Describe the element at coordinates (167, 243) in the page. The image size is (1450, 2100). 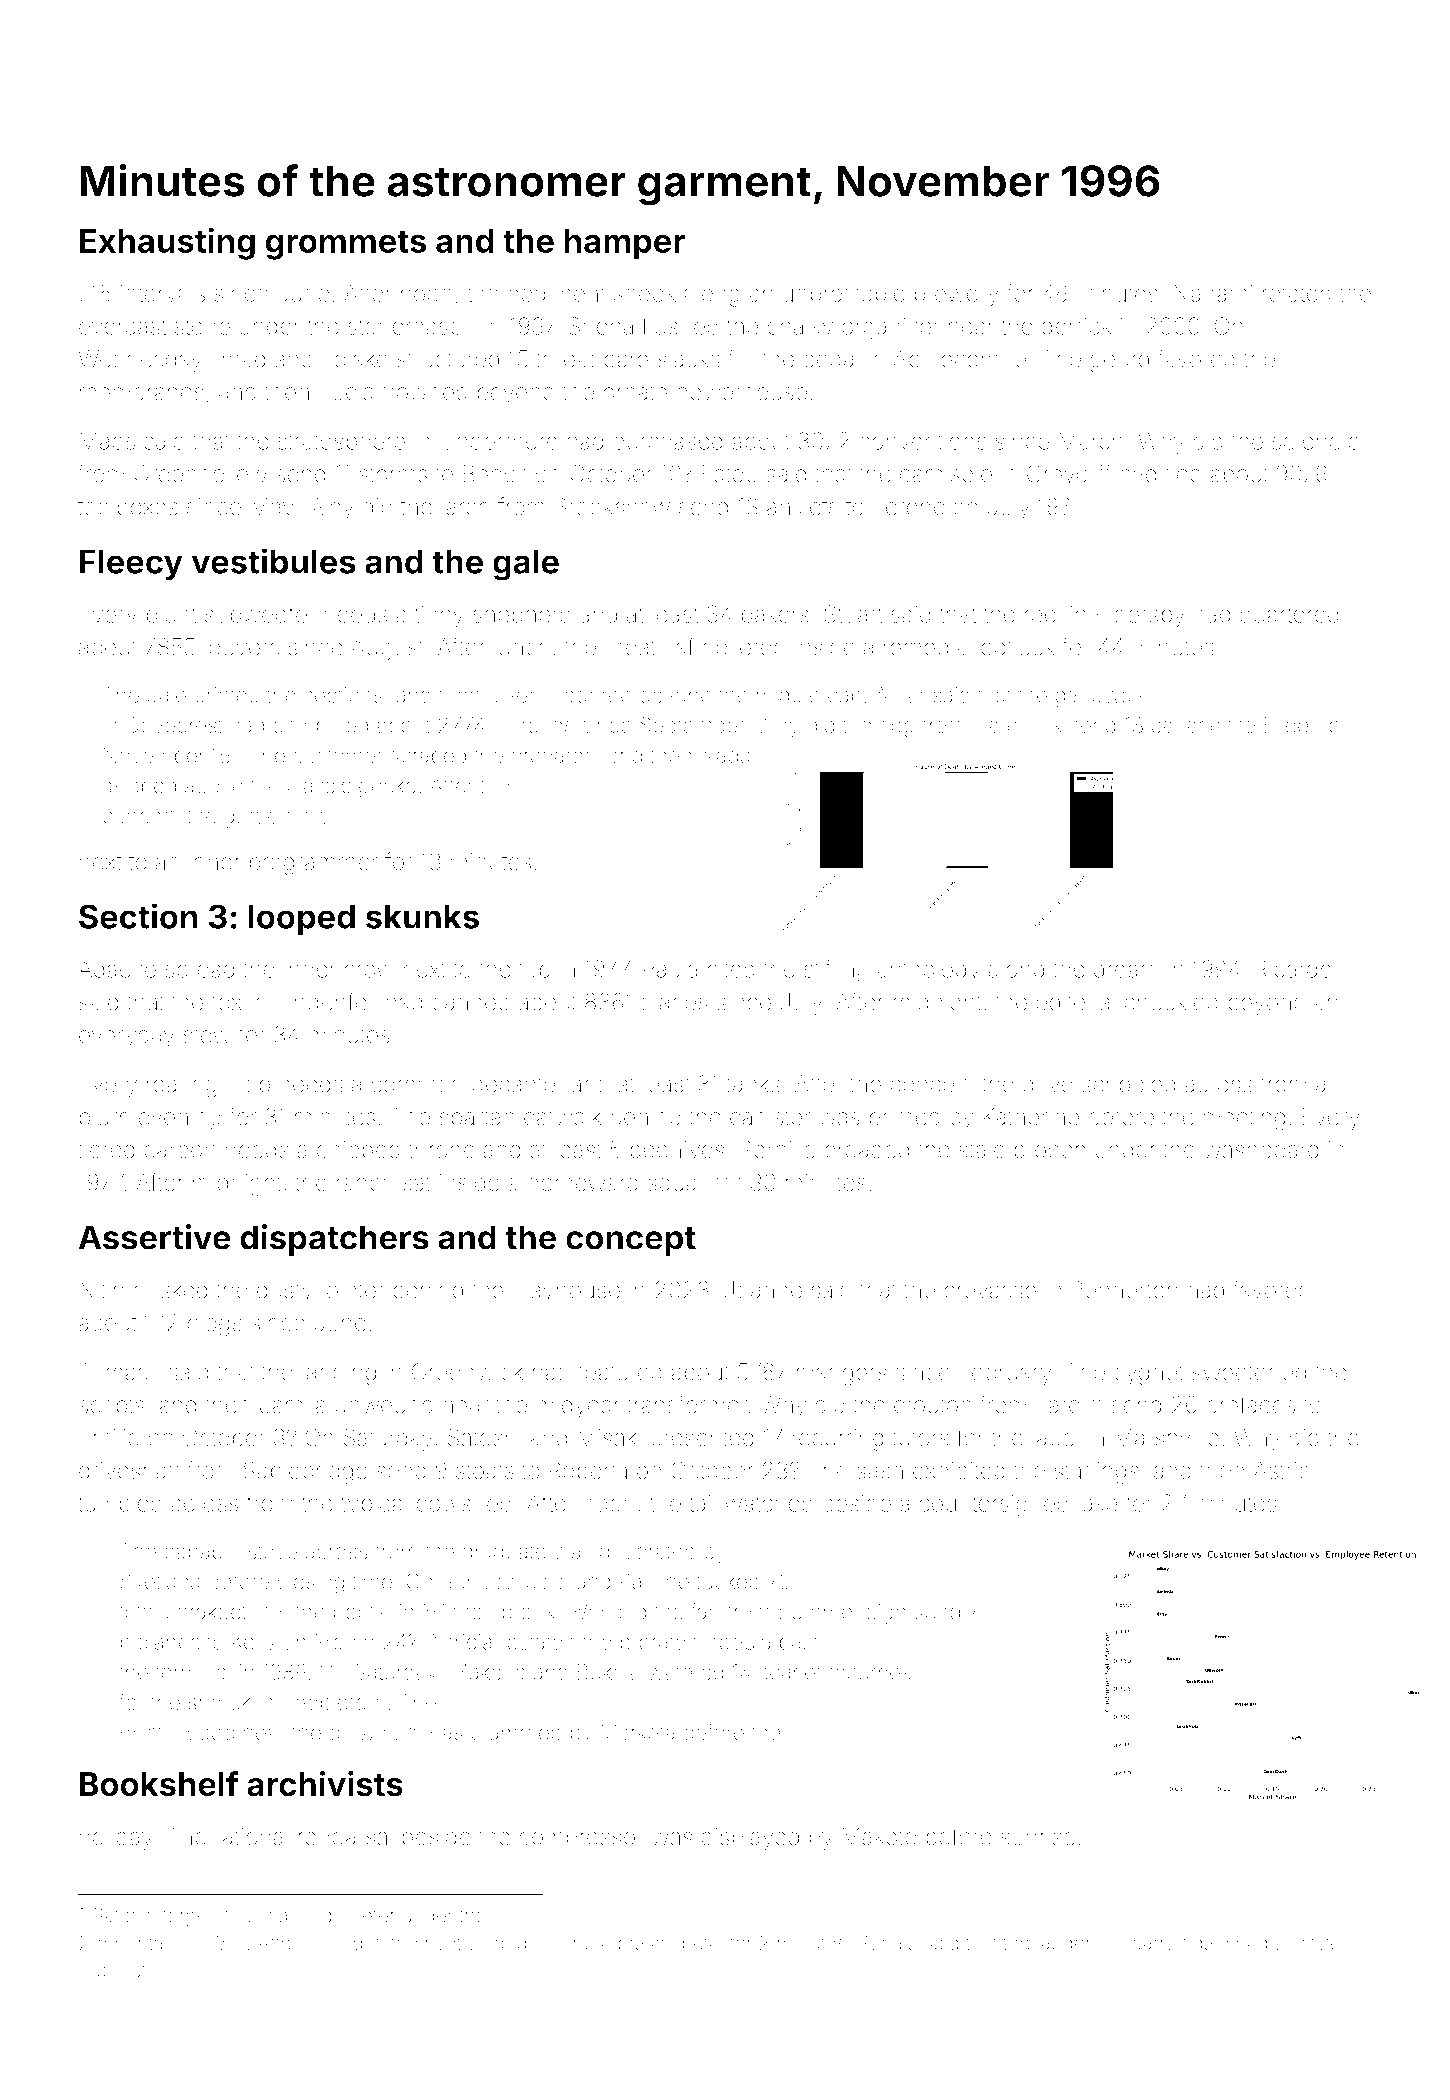
I see `Exhausting` at that location.
